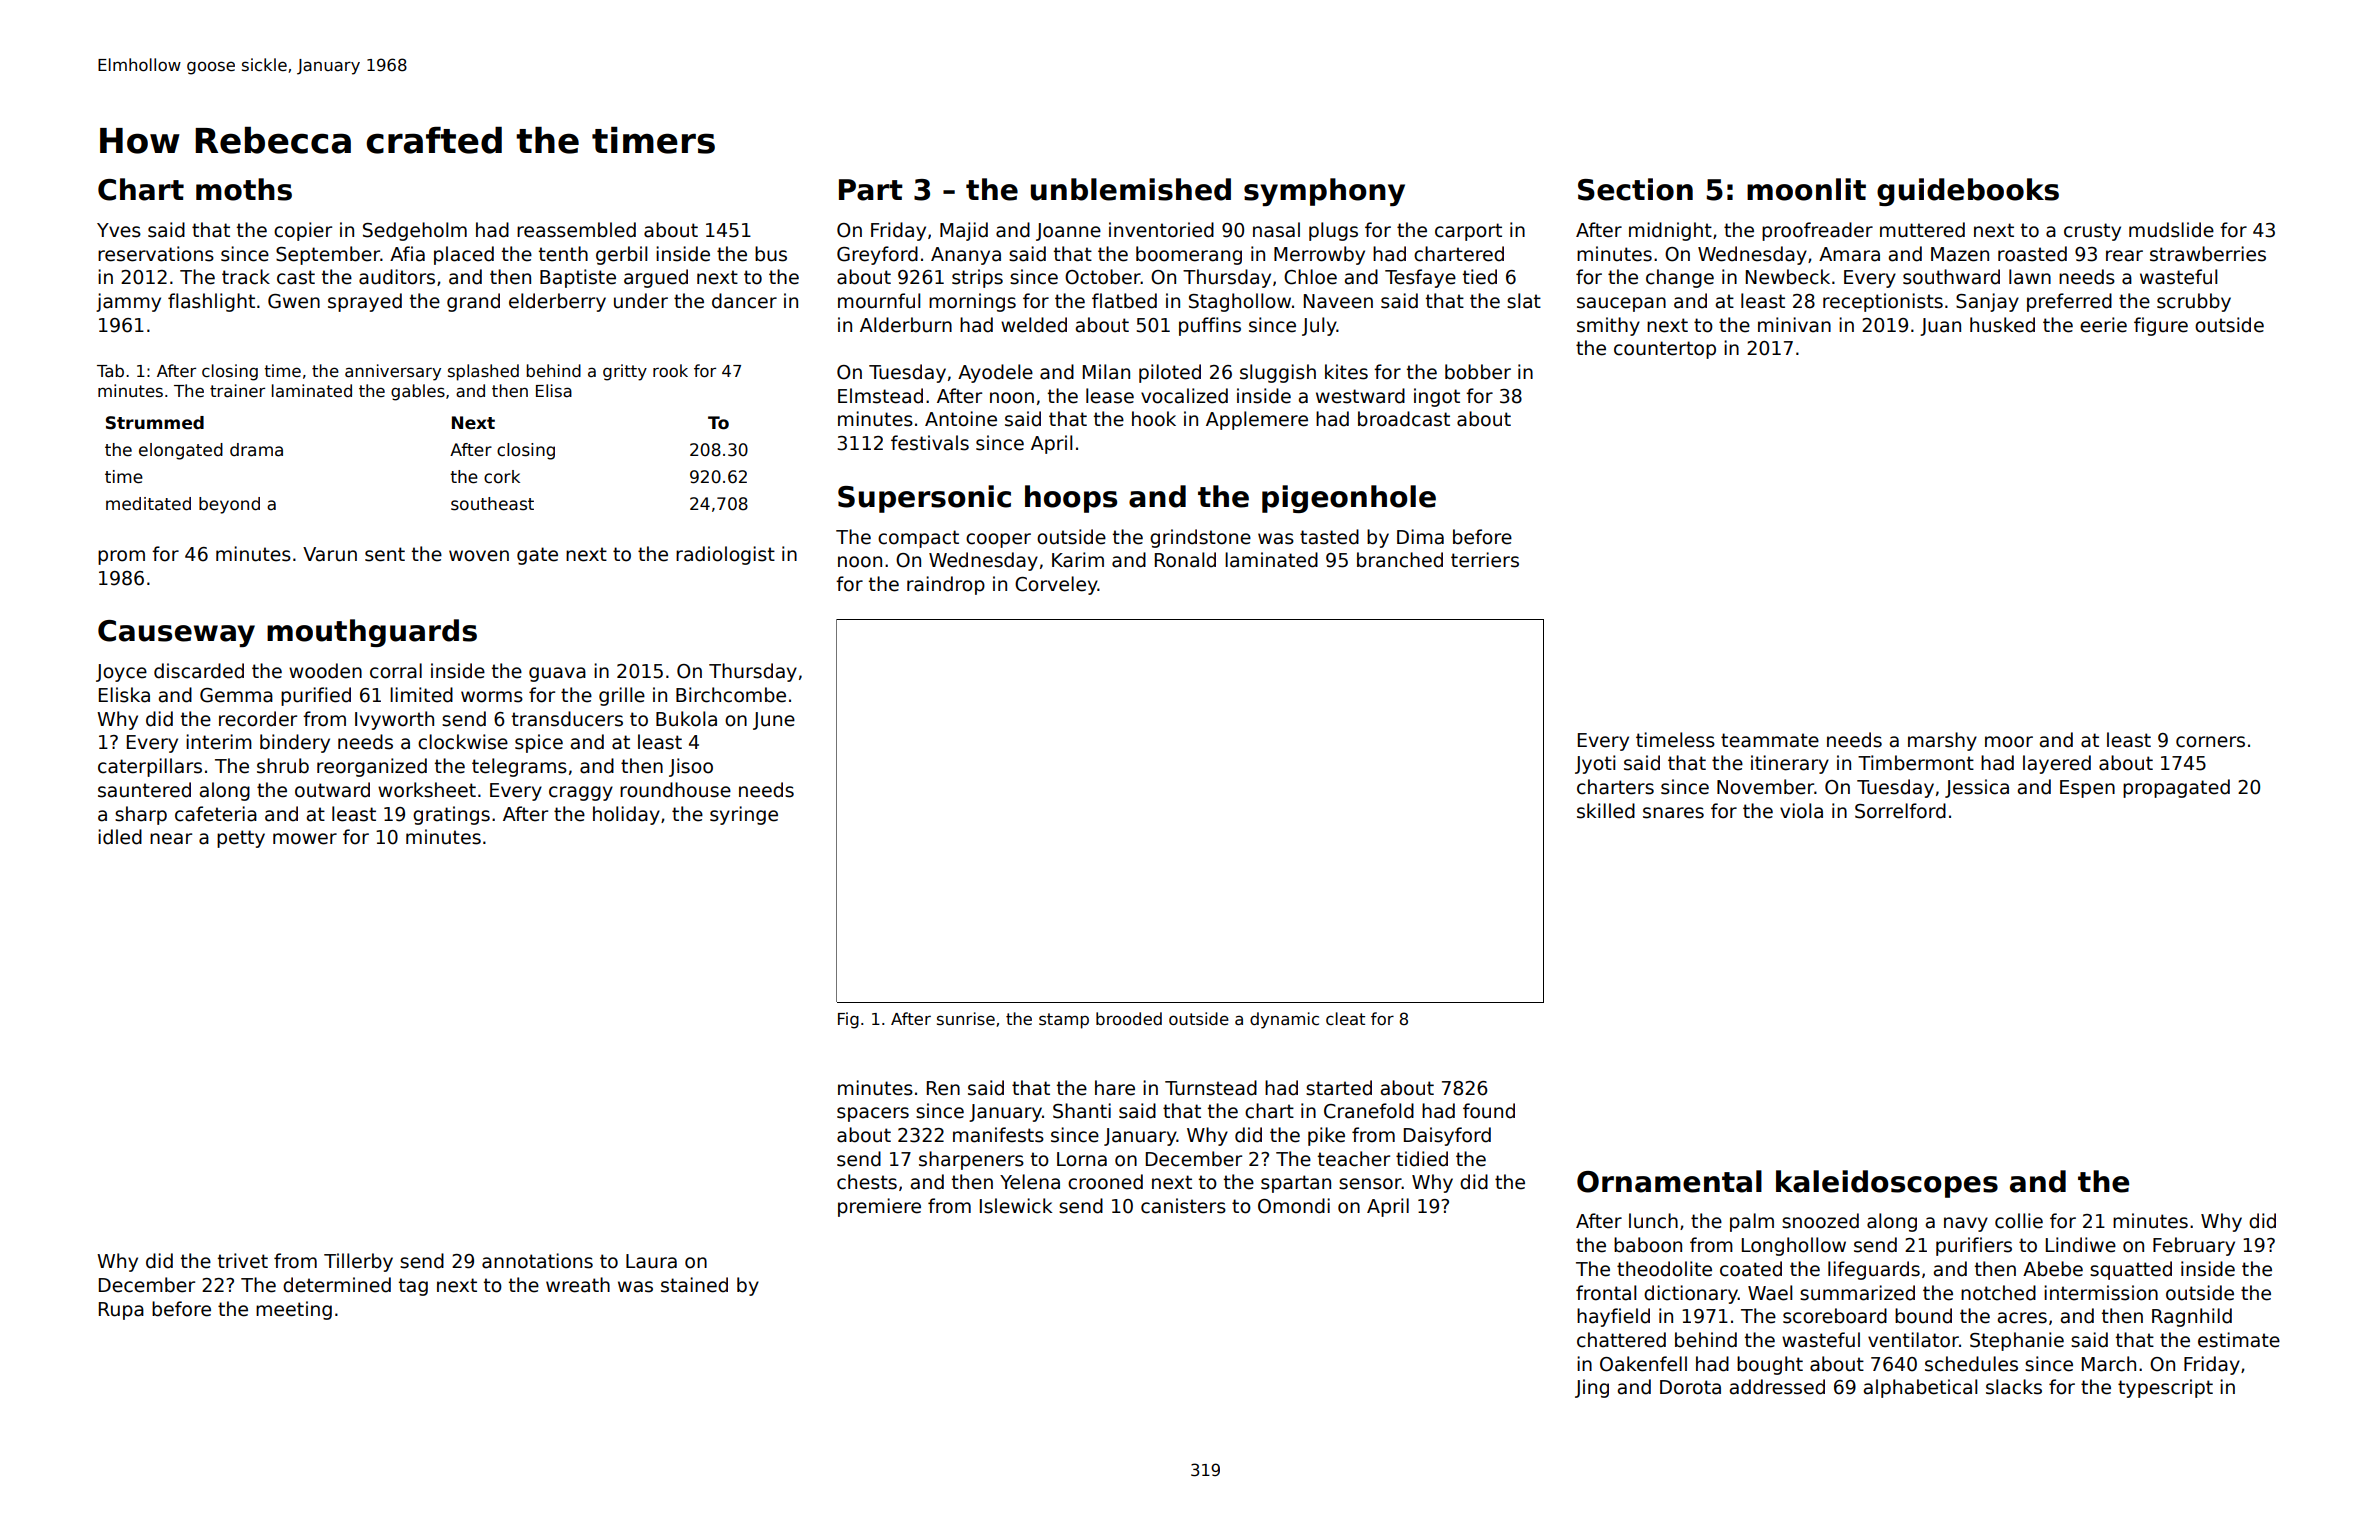 This image has height=1540, width=2380. I want to click on Espen, so click(2087, 789).
